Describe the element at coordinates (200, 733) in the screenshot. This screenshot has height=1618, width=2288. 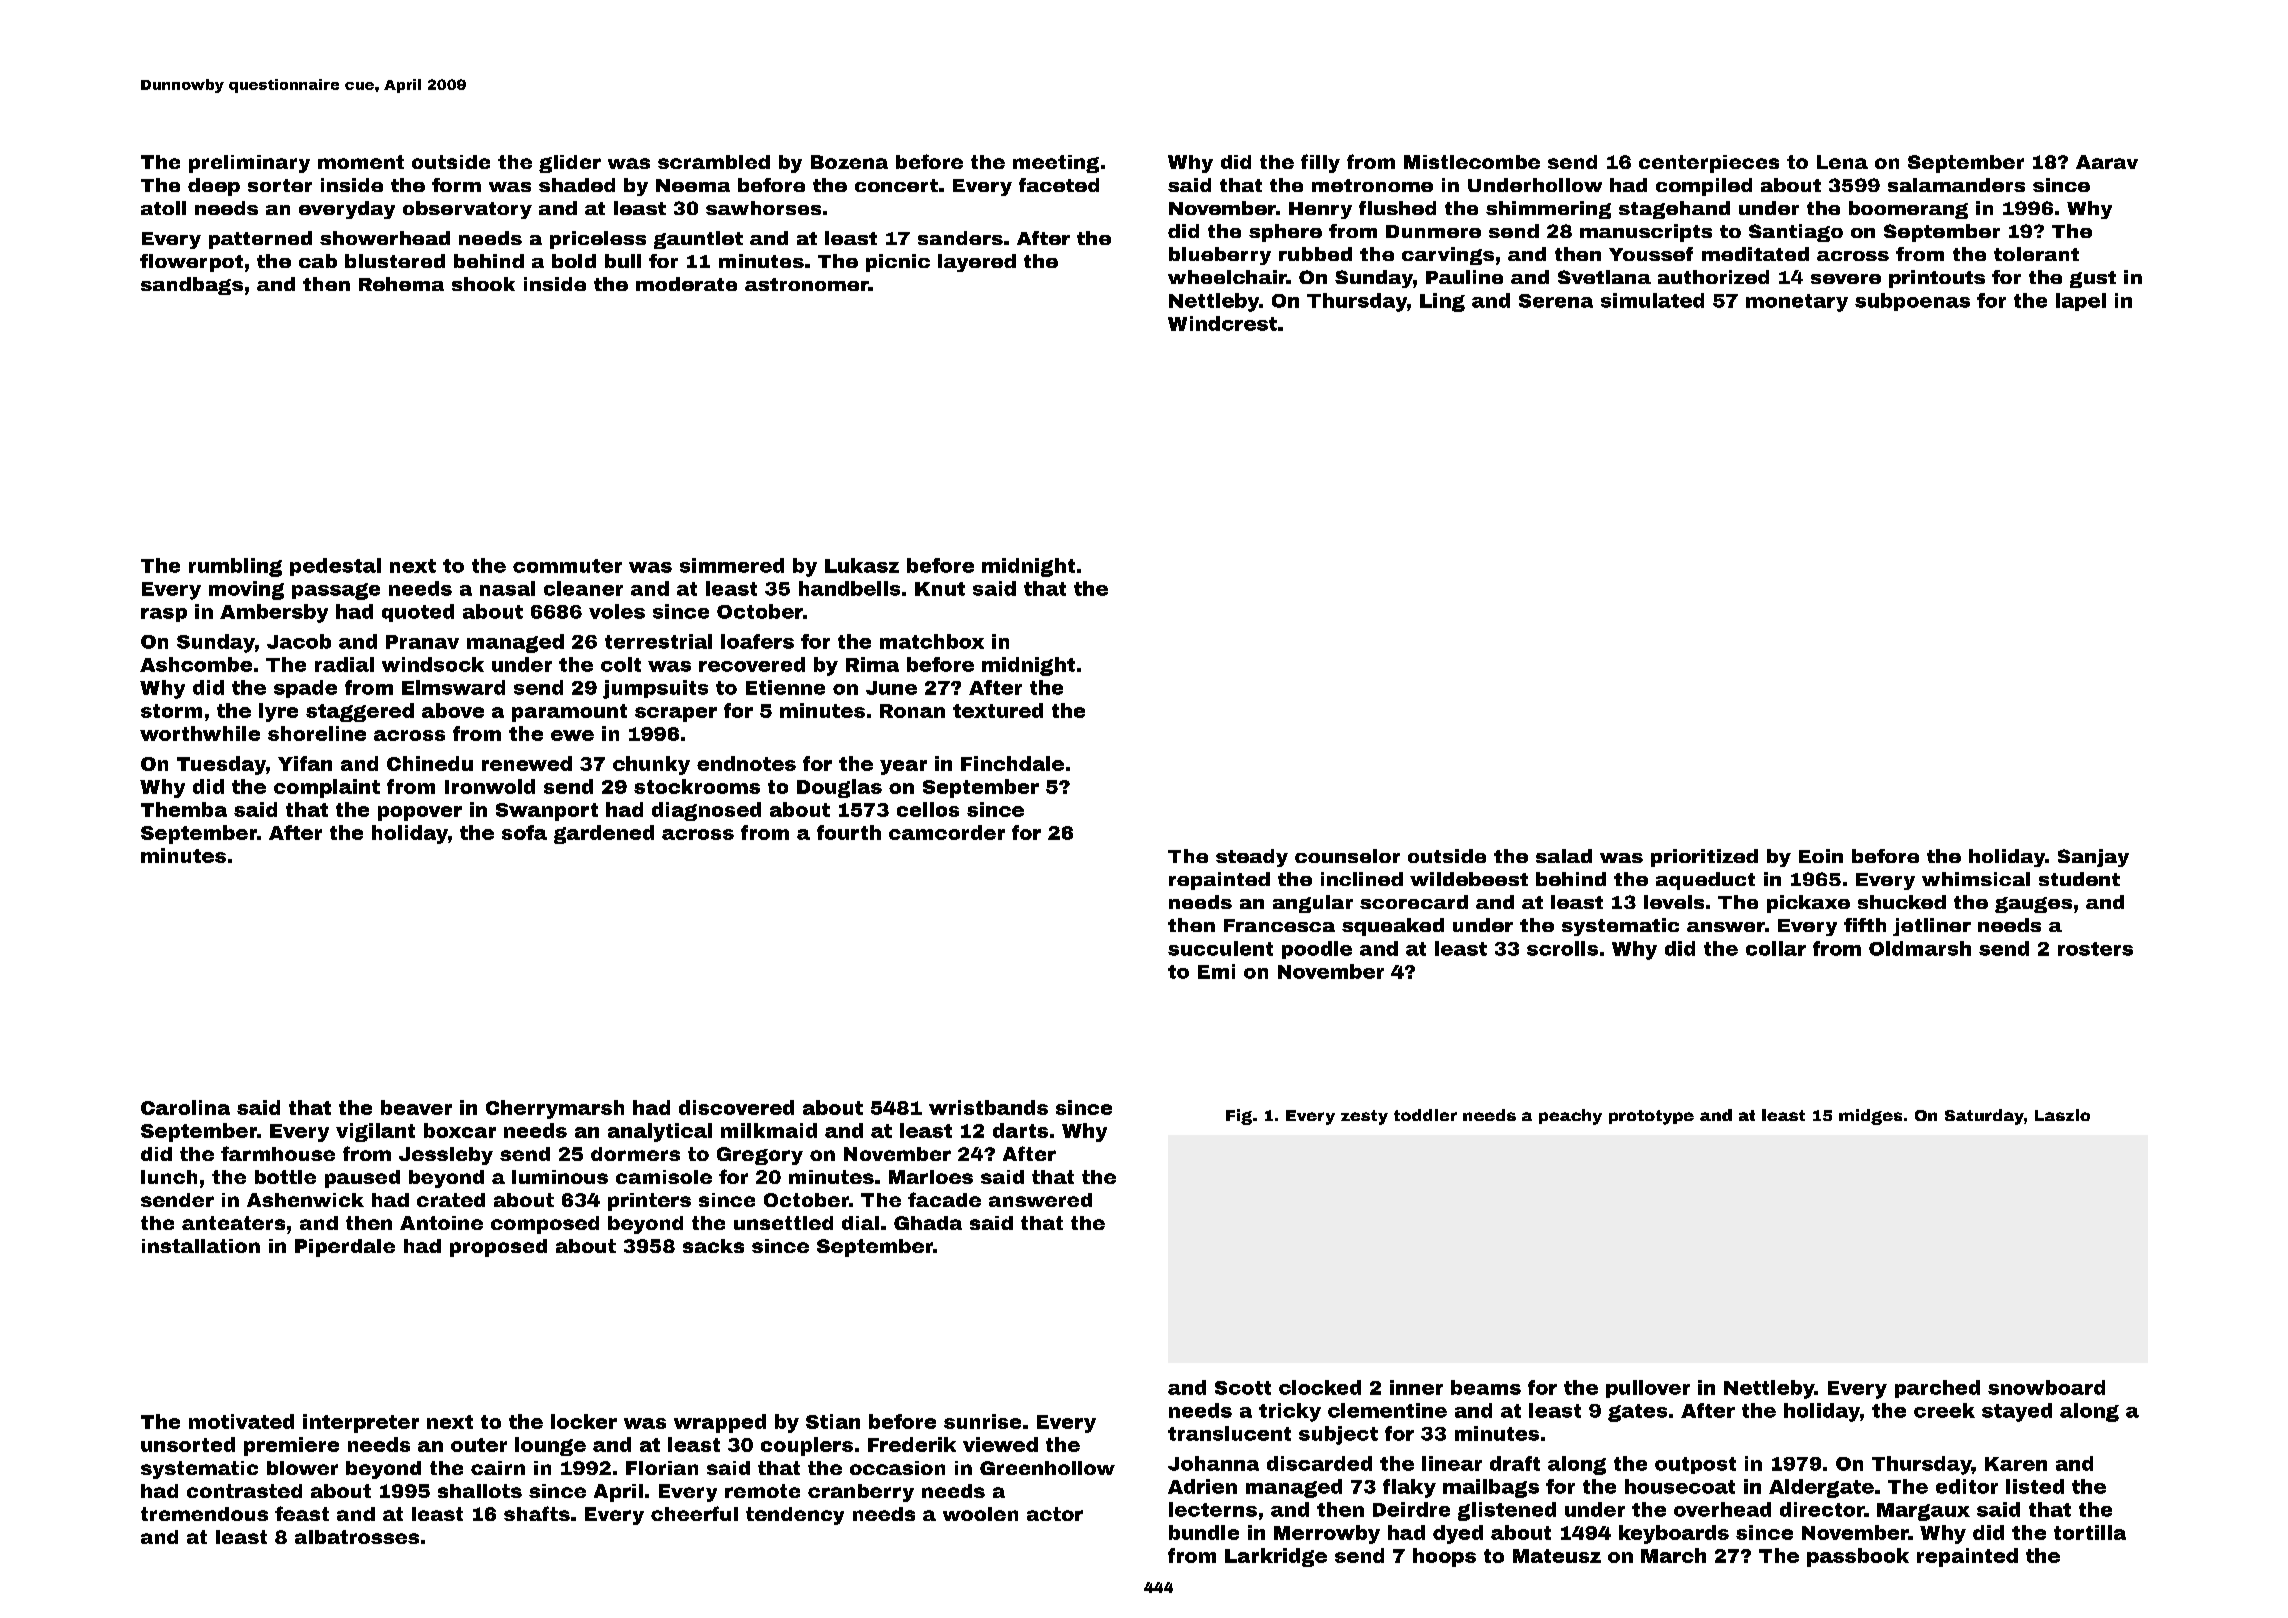
I see `worthwhile` at that location.
